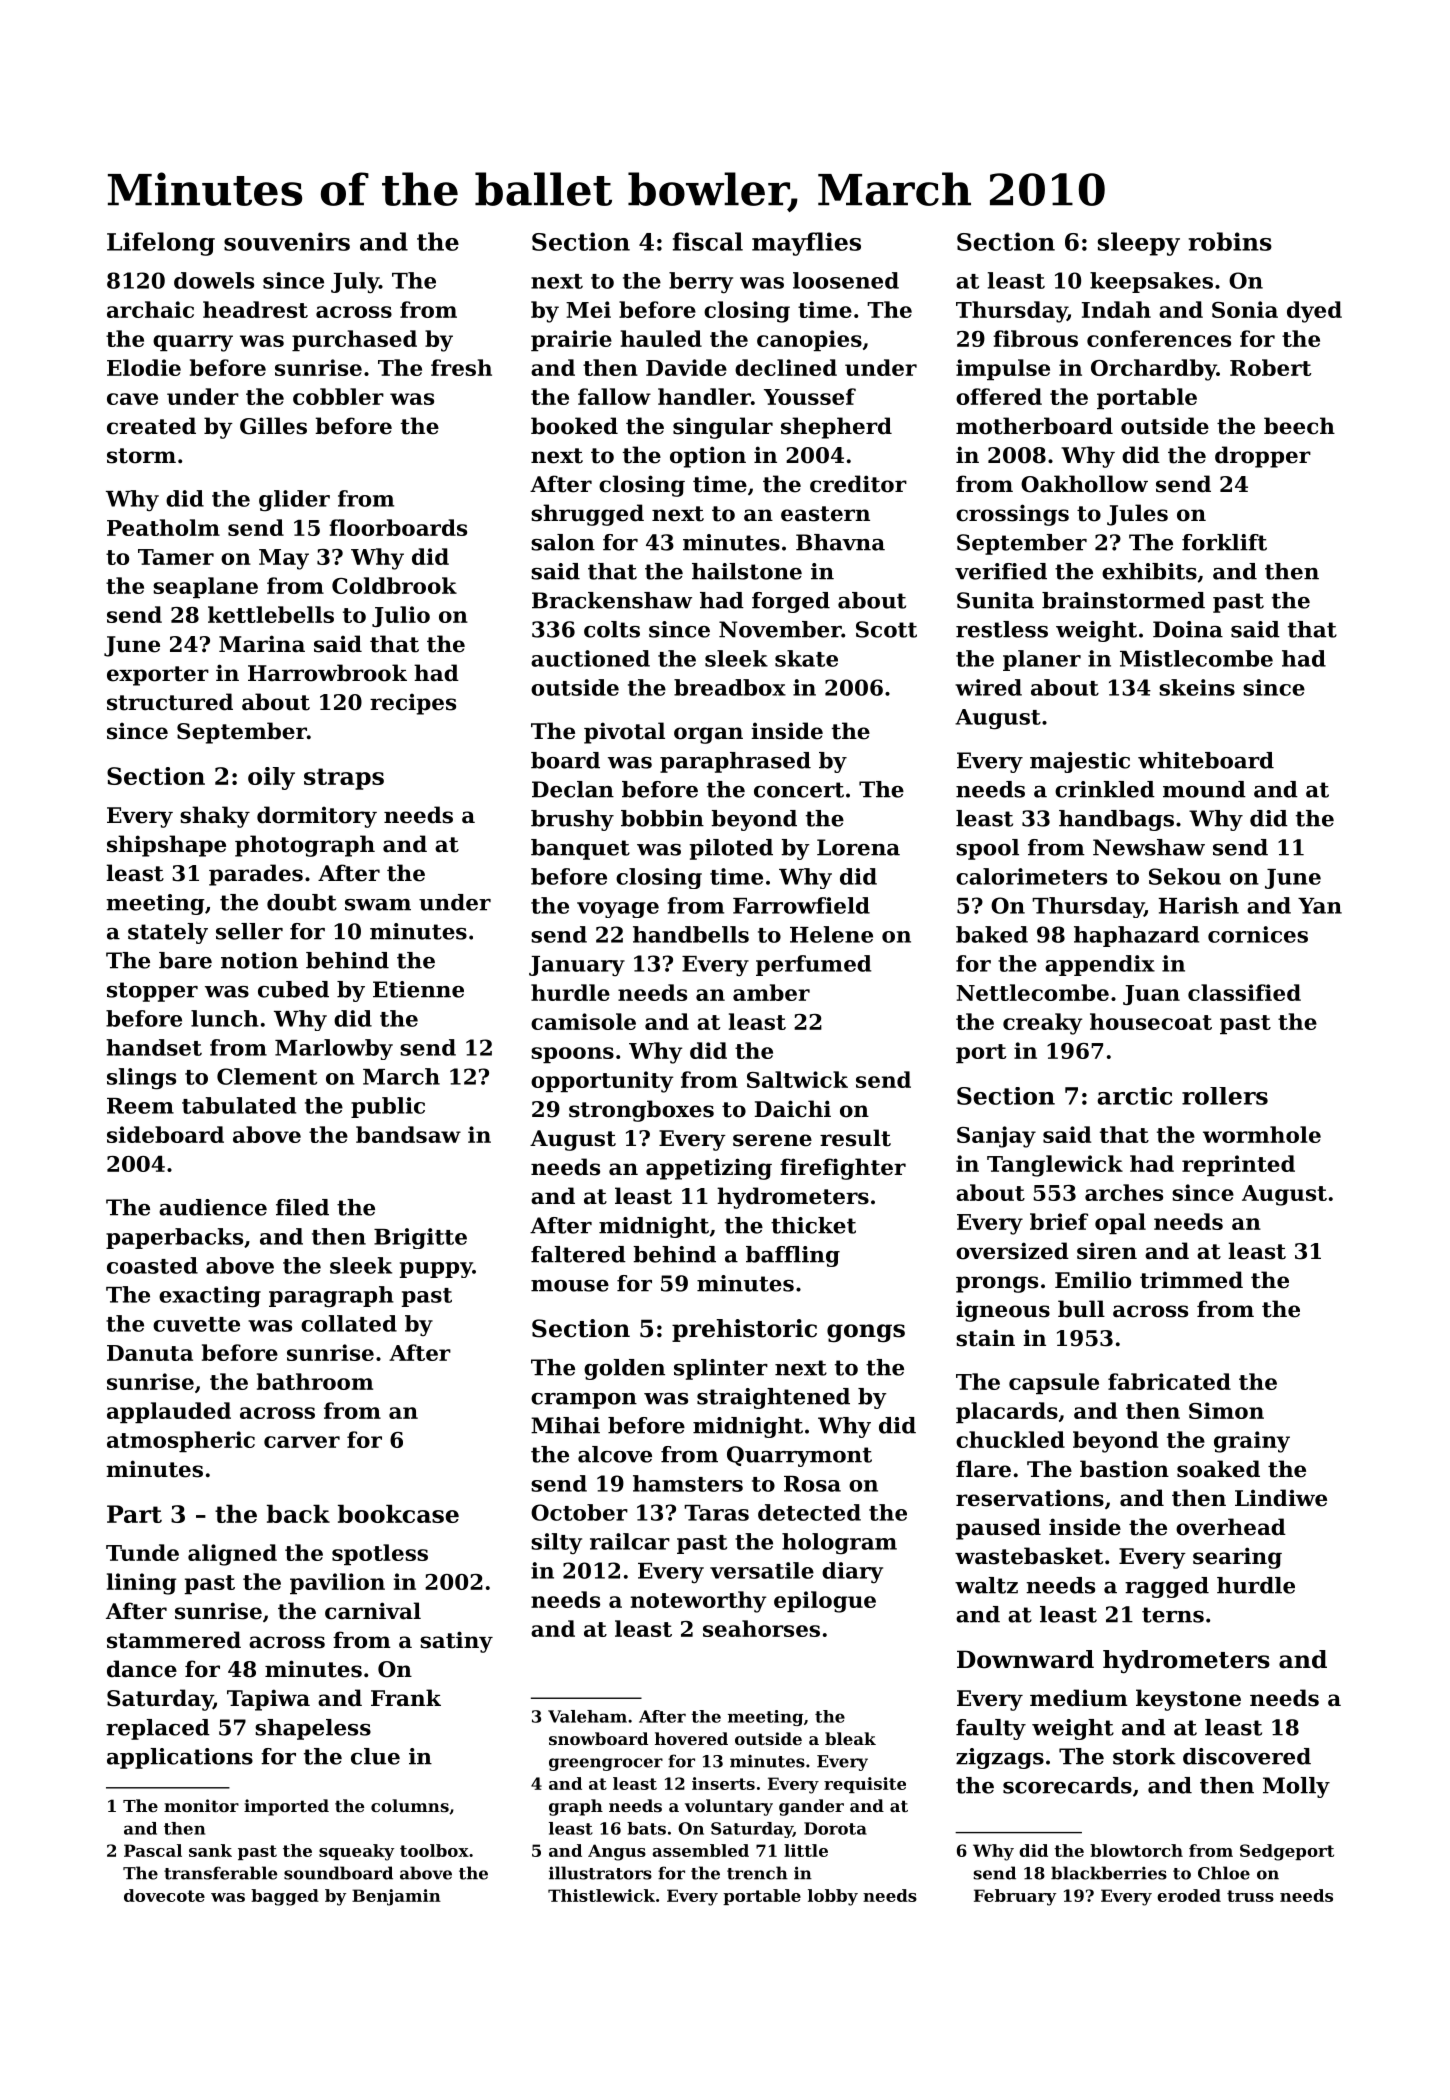 This document has width=1450, height=2100. What do you see at coordinates (287, 241) in the document?
I see `souvenirs` at bounding box center [287, 241].
